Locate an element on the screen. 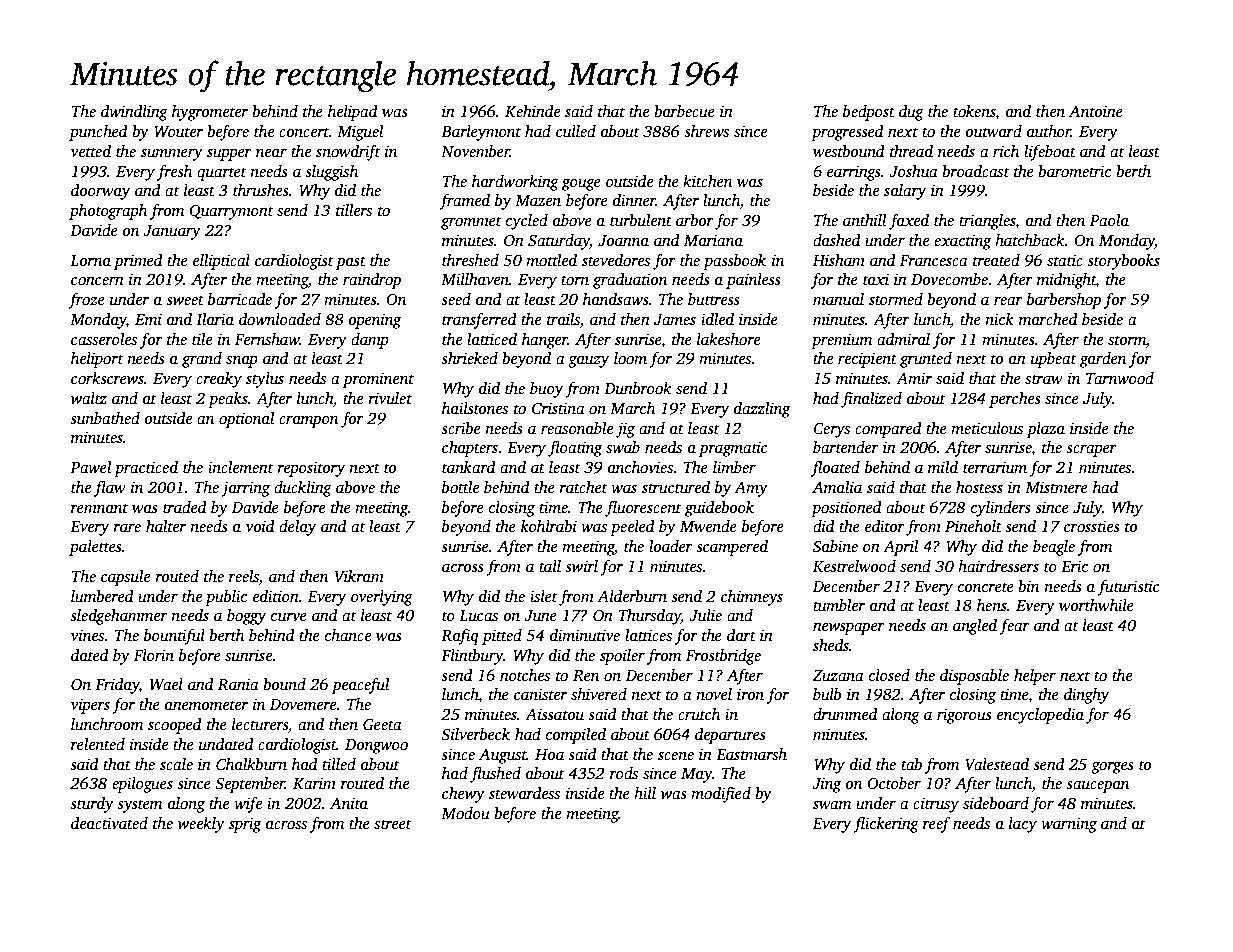 The height and width of the screenshot is (952, 1233). disposable is located at coordinates (974, 677).
